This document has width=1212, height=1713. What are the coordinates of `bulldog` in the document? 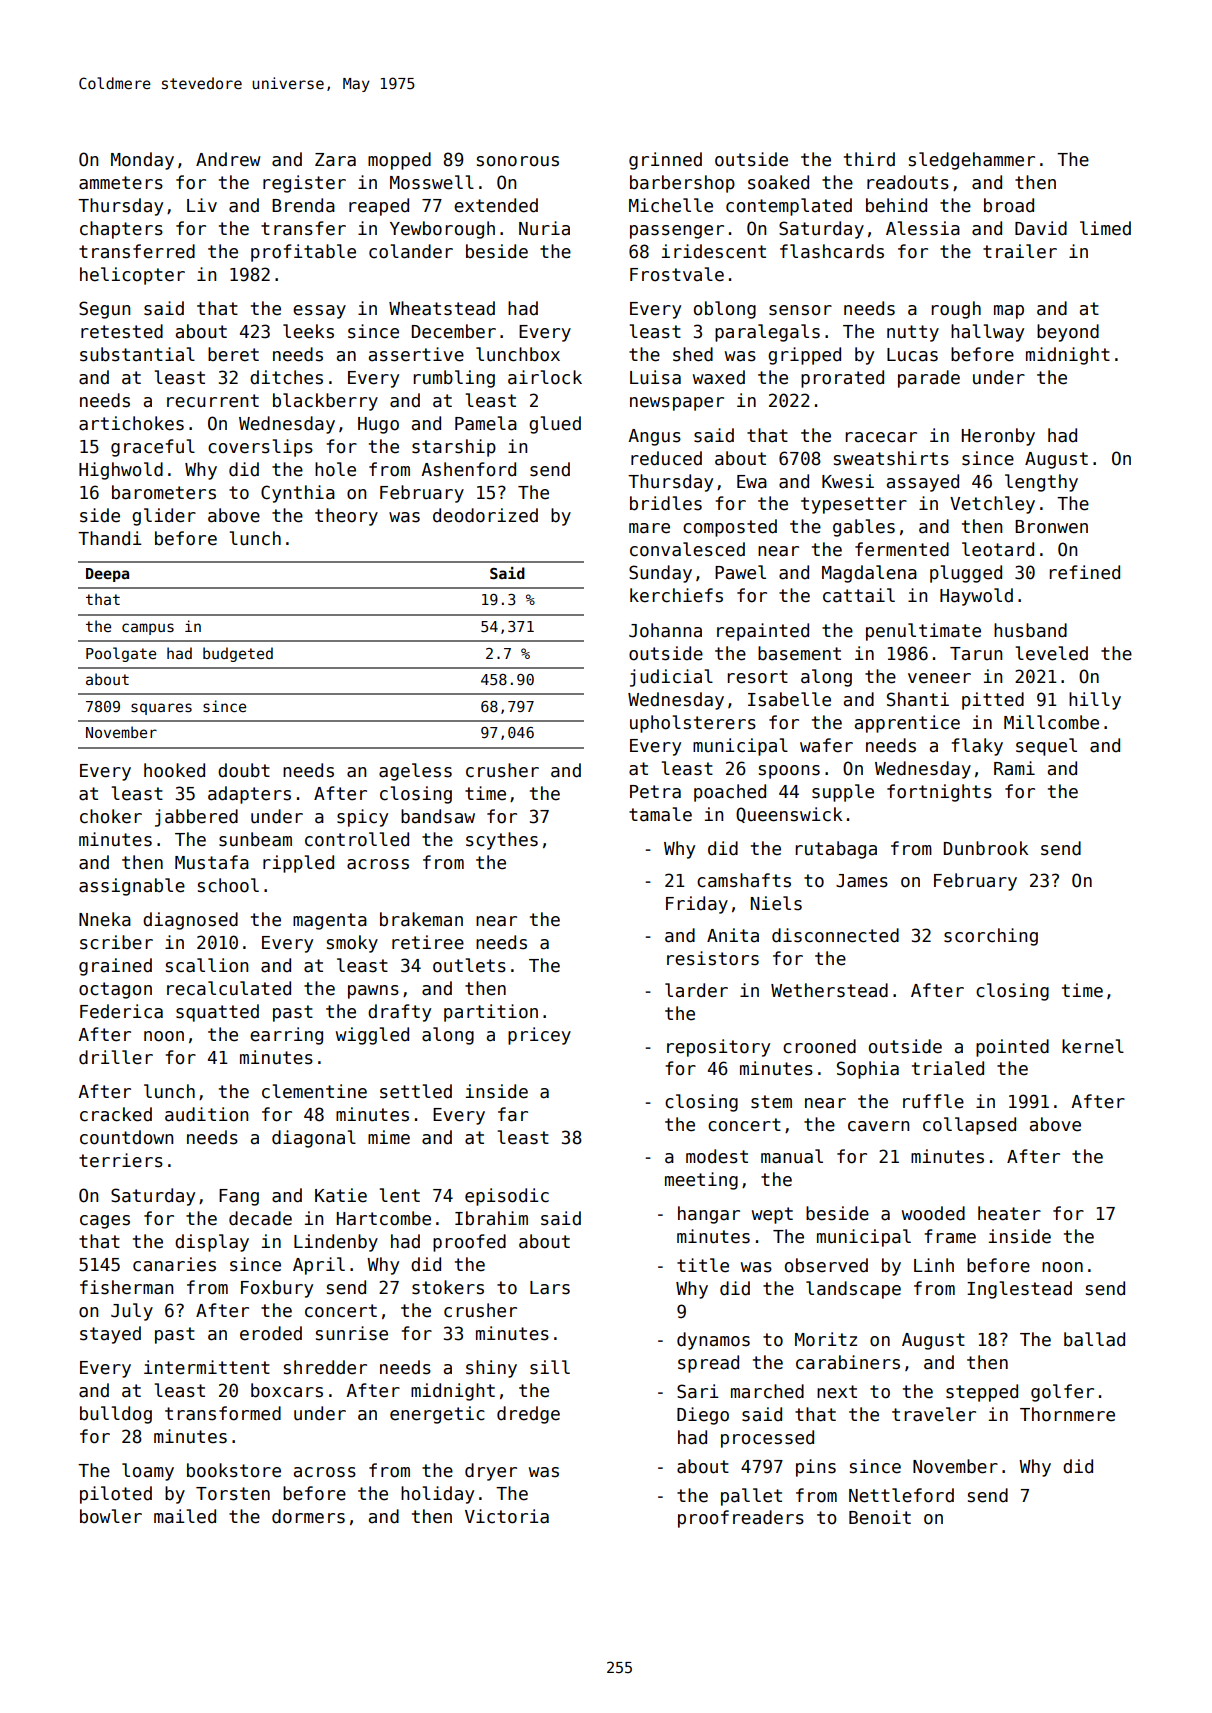 It's located at (116, 1415).
